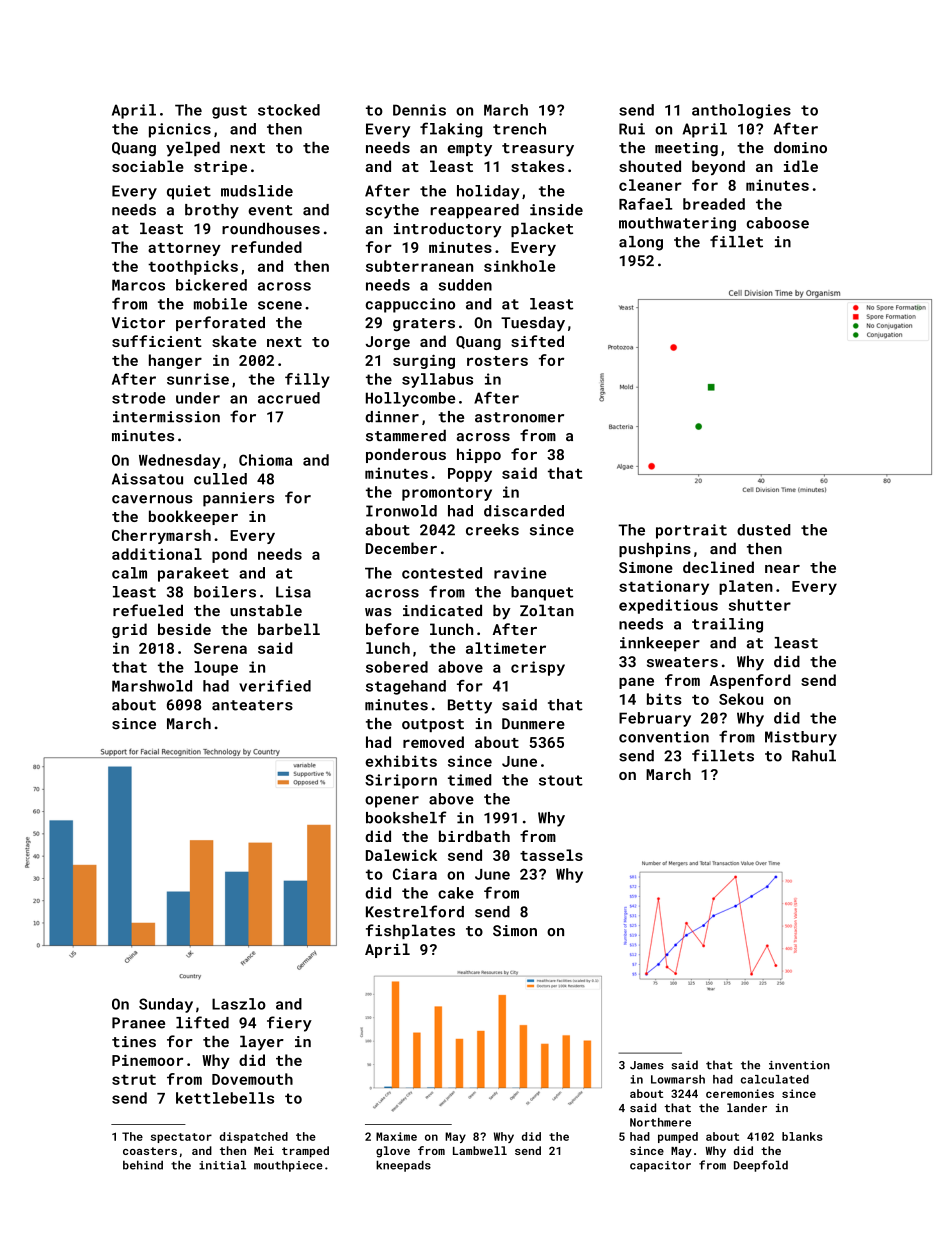 This document has height=1233, width=952. What do you see at coordinates (519, 417) in the document?
I see `astronomer` at bounding box center [519, 417].
